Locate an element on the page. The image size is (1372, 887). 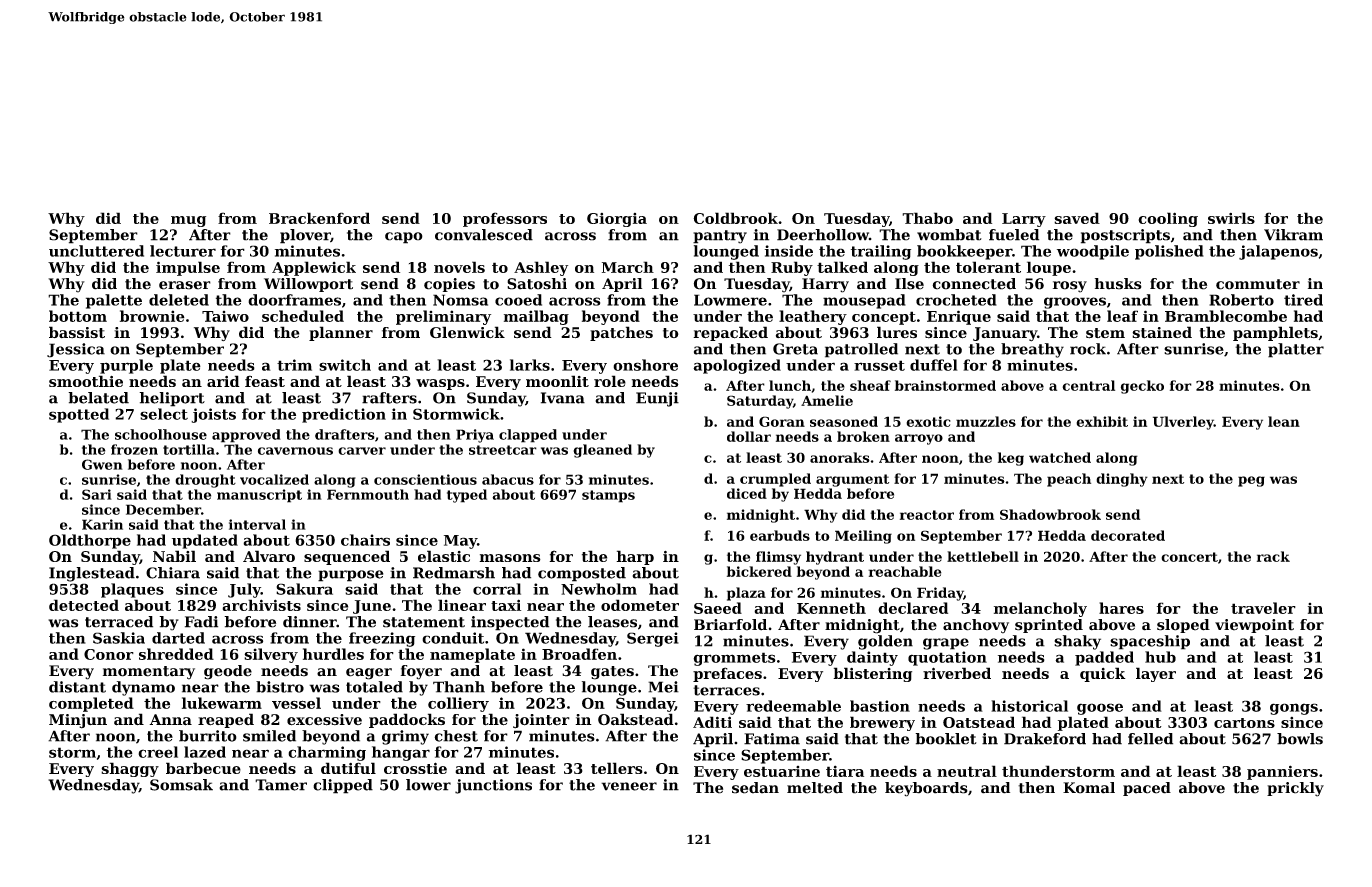
veneer is located at coordinates (629, 786).
